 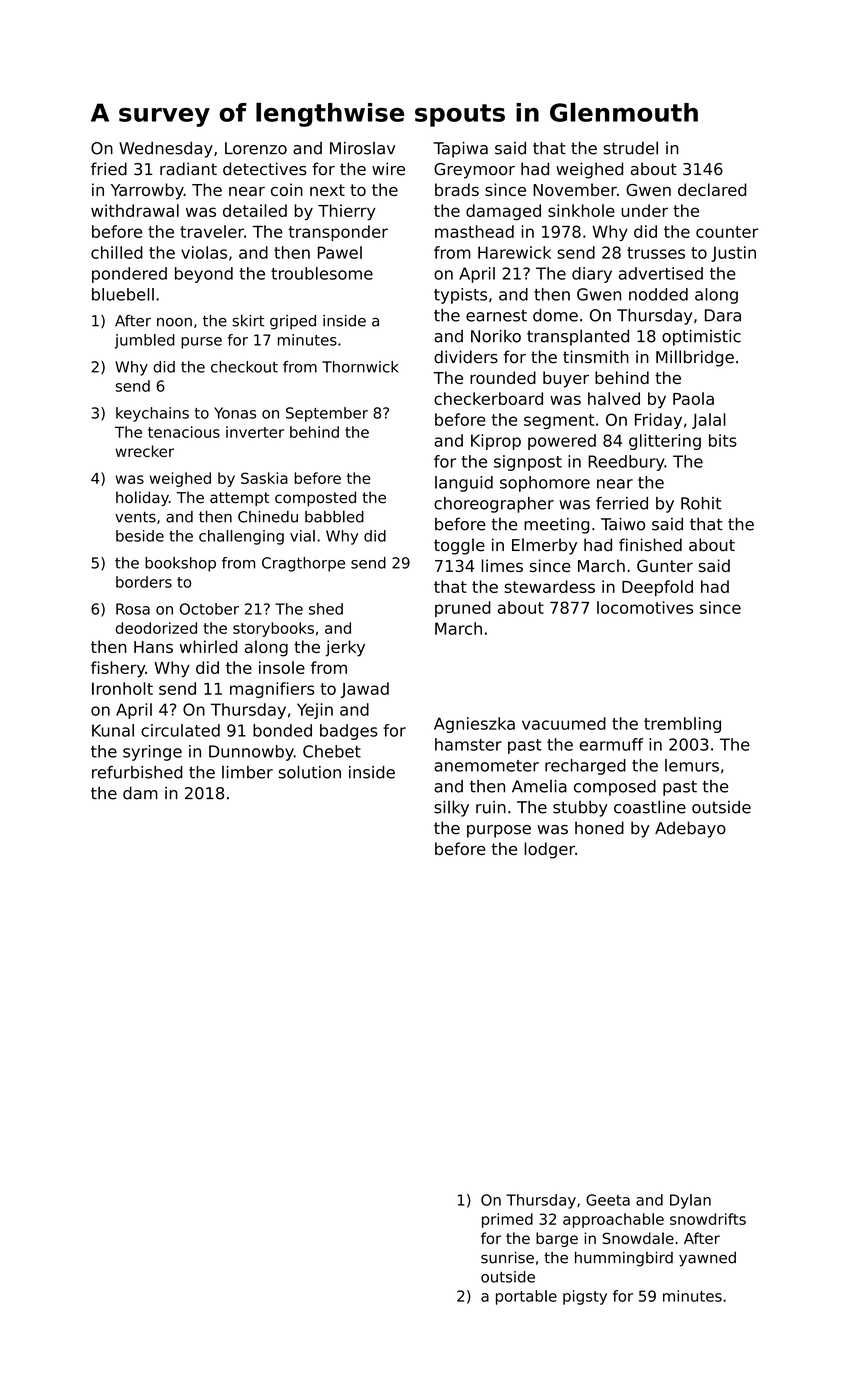 What do you see at coordinates (549, 850) in the image?
I see `lodger` at bounding box center [549, 850].
